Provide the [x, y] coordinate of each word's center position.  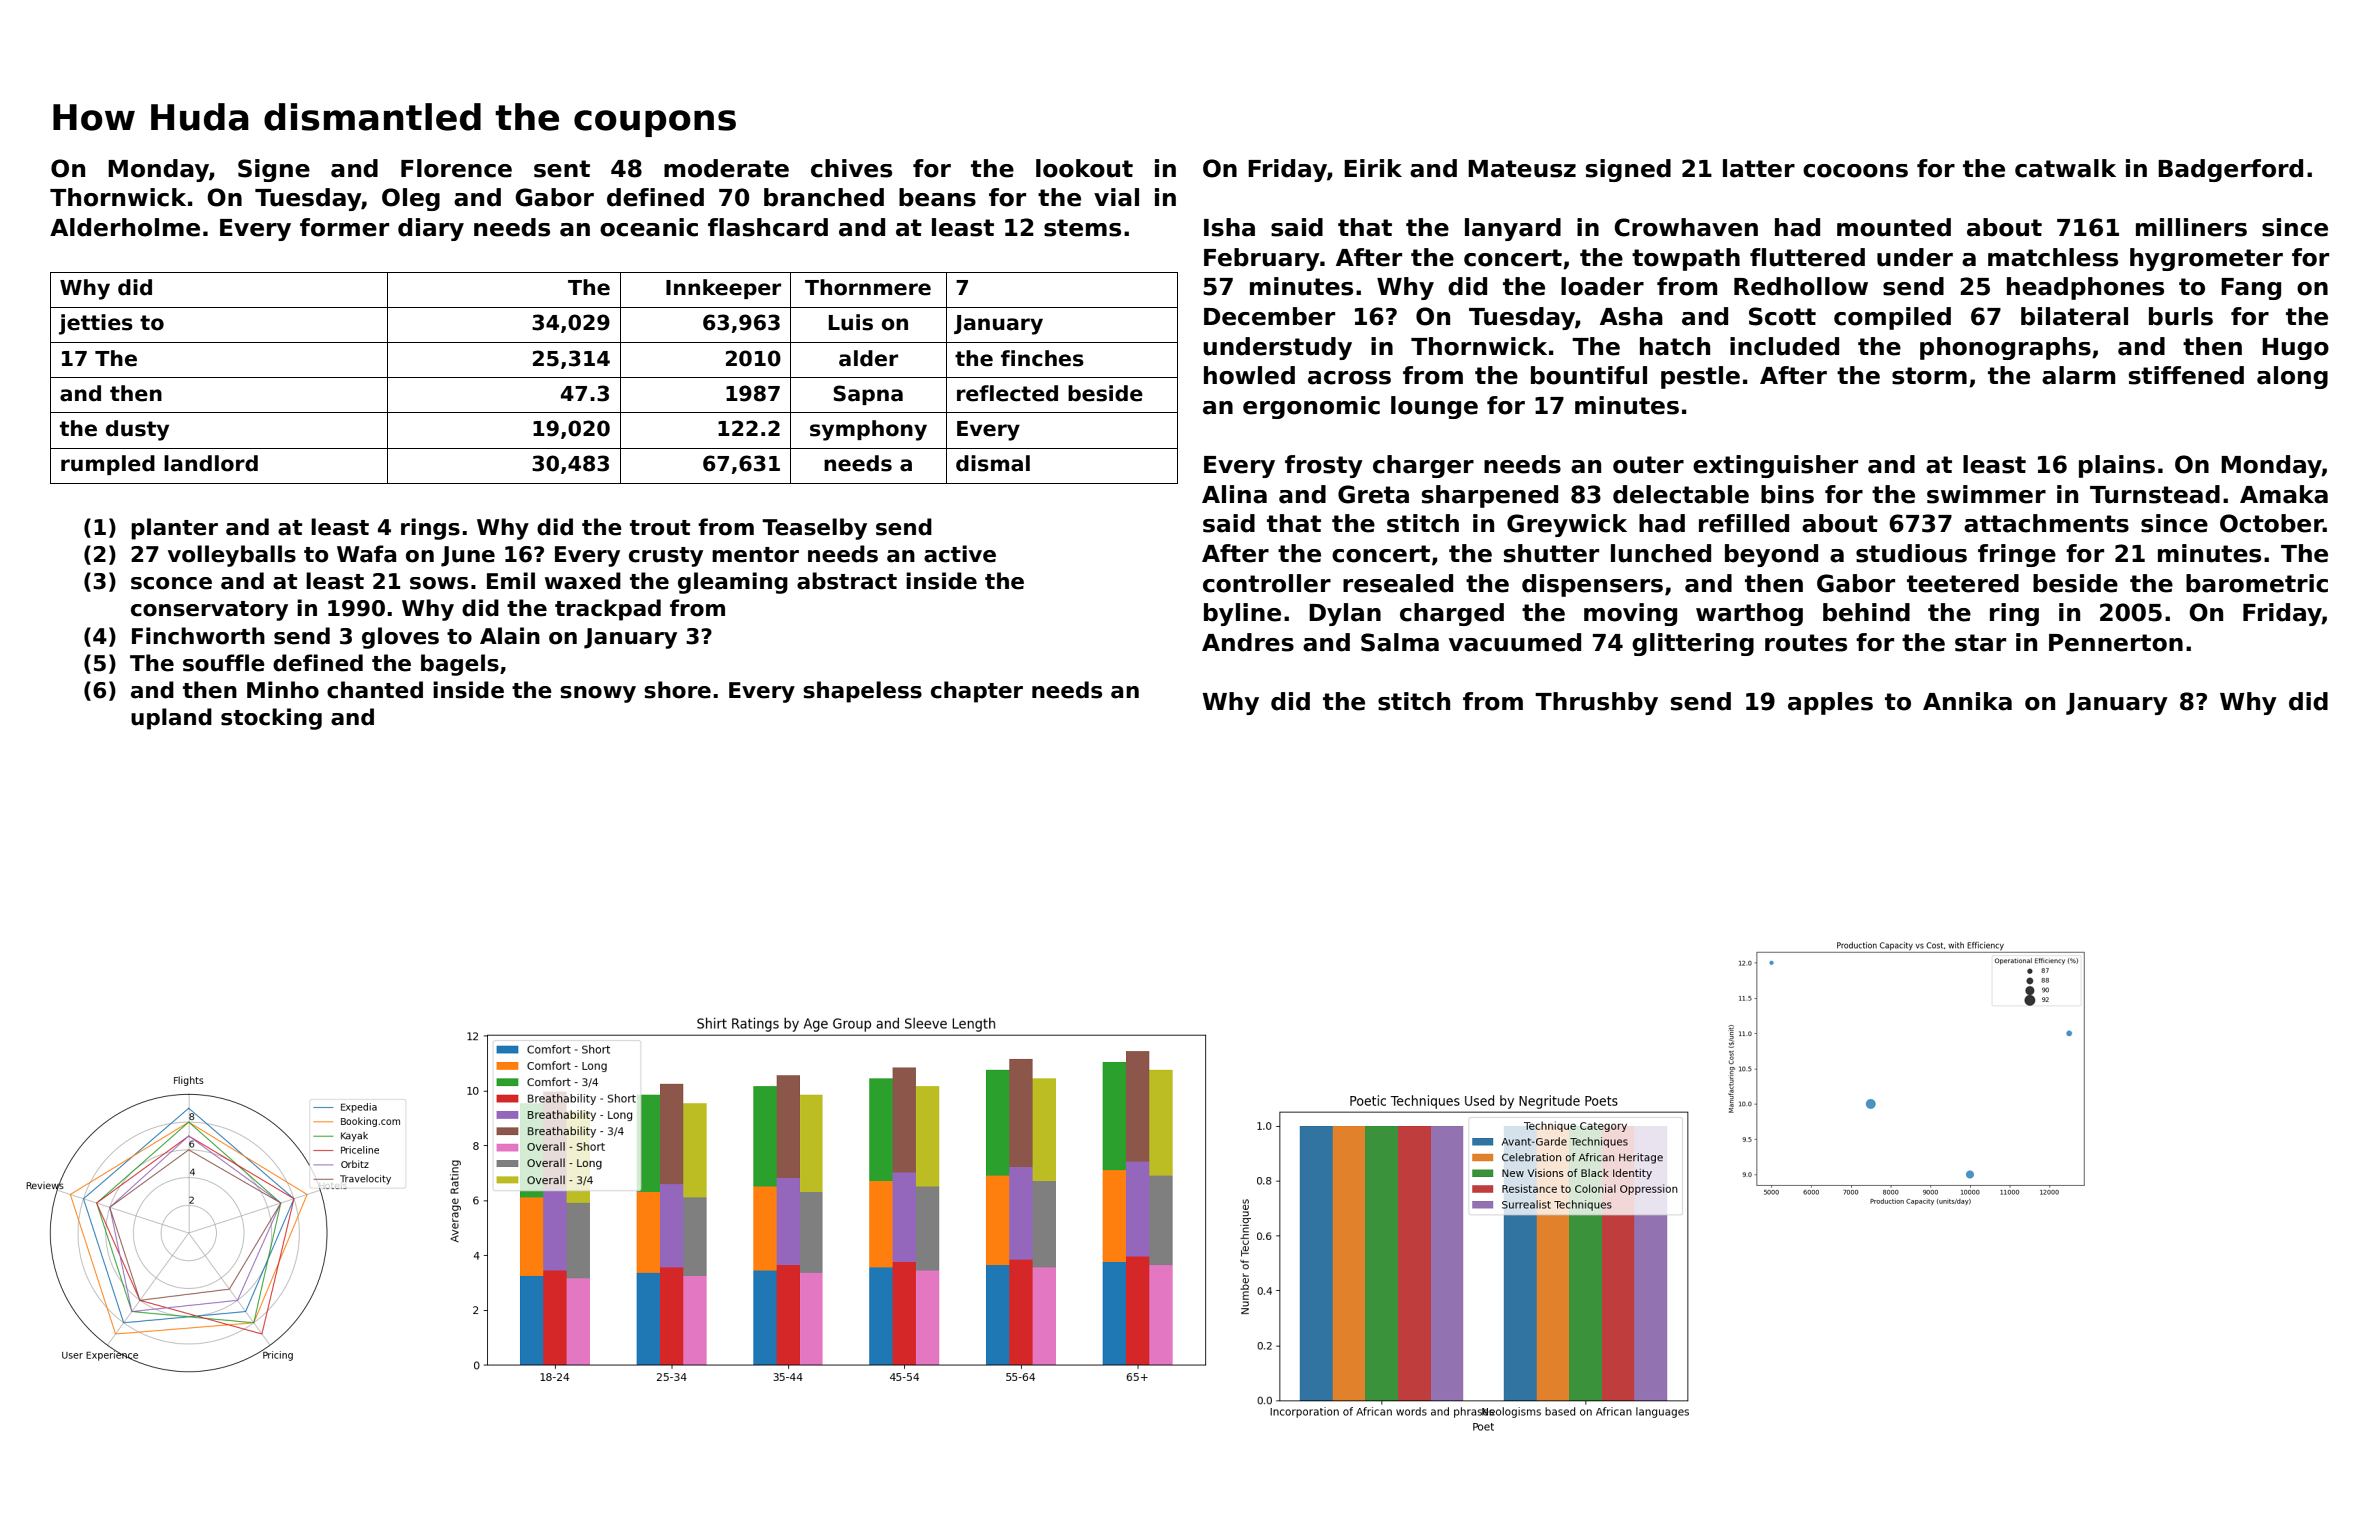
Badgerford [2230, 170]
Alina [1234, 494]
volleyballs [232, 556]
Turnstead [2155, 494]
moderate [726, 168]
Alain [510, 636]
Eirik [1373, 168]
